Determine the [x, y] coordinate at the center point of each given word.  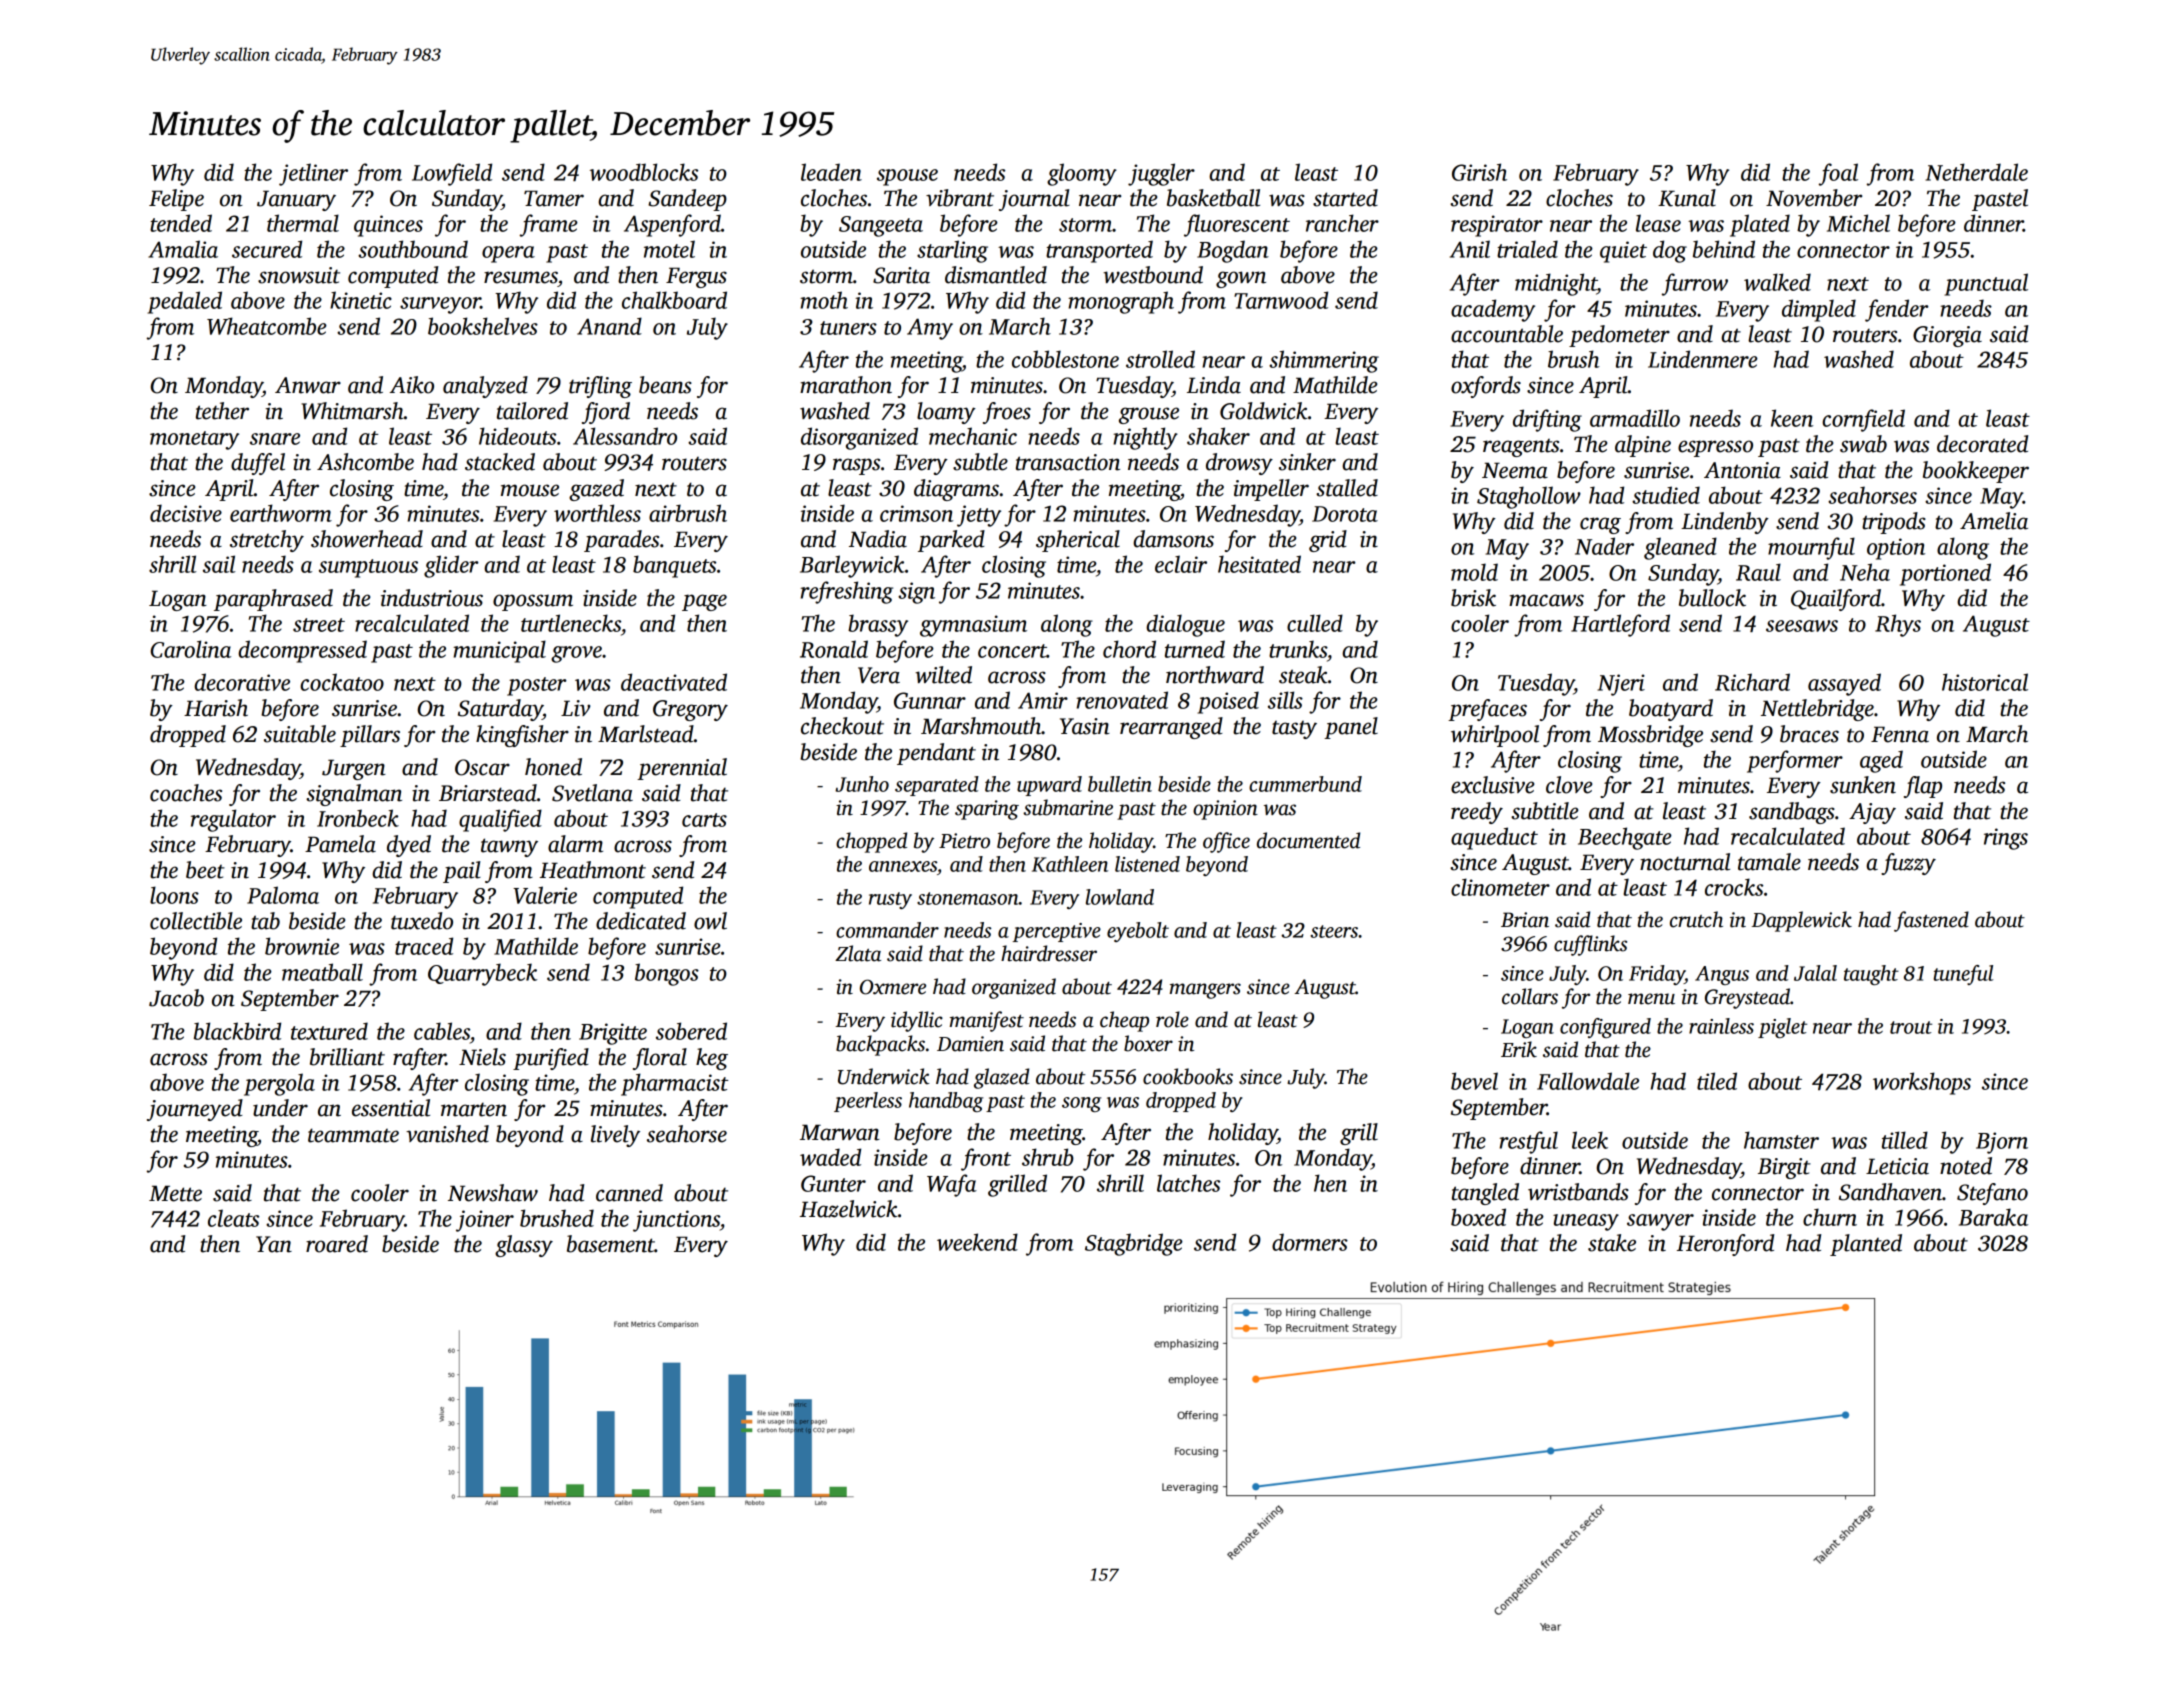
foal [1838, 174]
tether [222, 411]
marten [474, 1109]
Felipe [176, 200]
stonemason [968, 898]
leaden [831, 172]
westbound [1153, 275]
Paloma [283, 895]
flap [1923, 787]
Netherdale [1977, 172]
